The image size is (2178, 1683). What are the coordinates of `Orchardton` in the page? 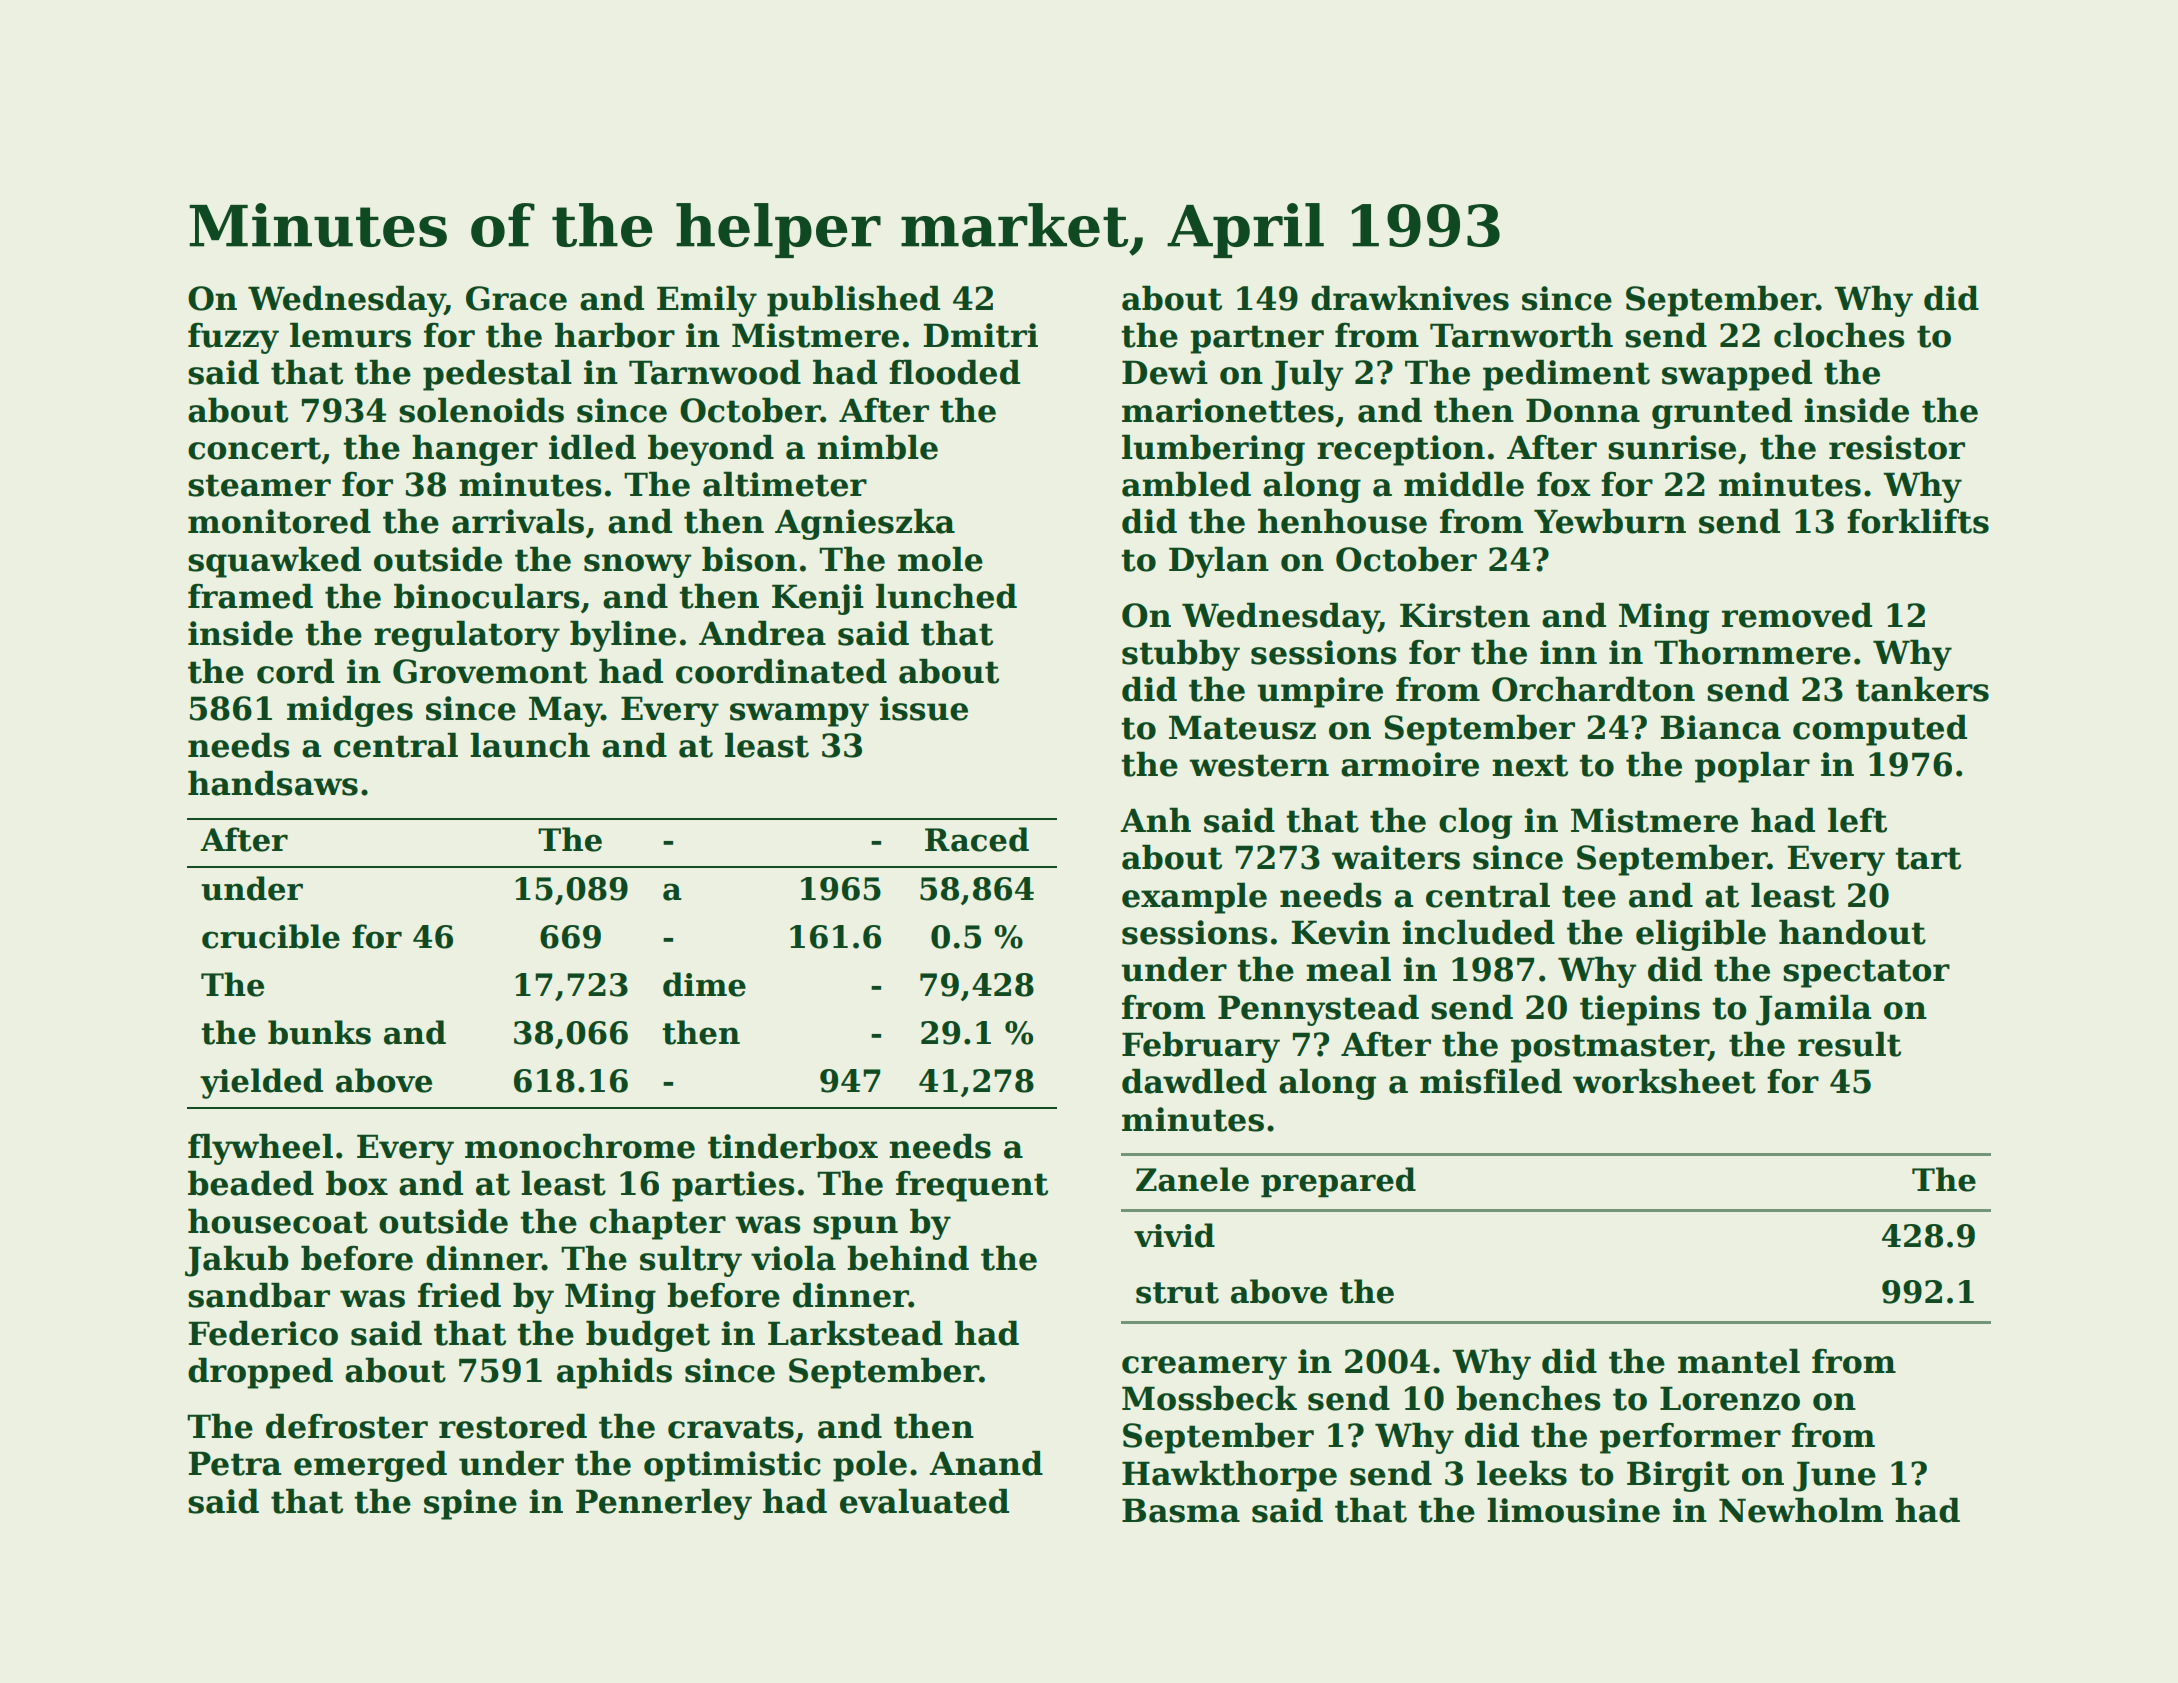 It's located at (1593, 689).
